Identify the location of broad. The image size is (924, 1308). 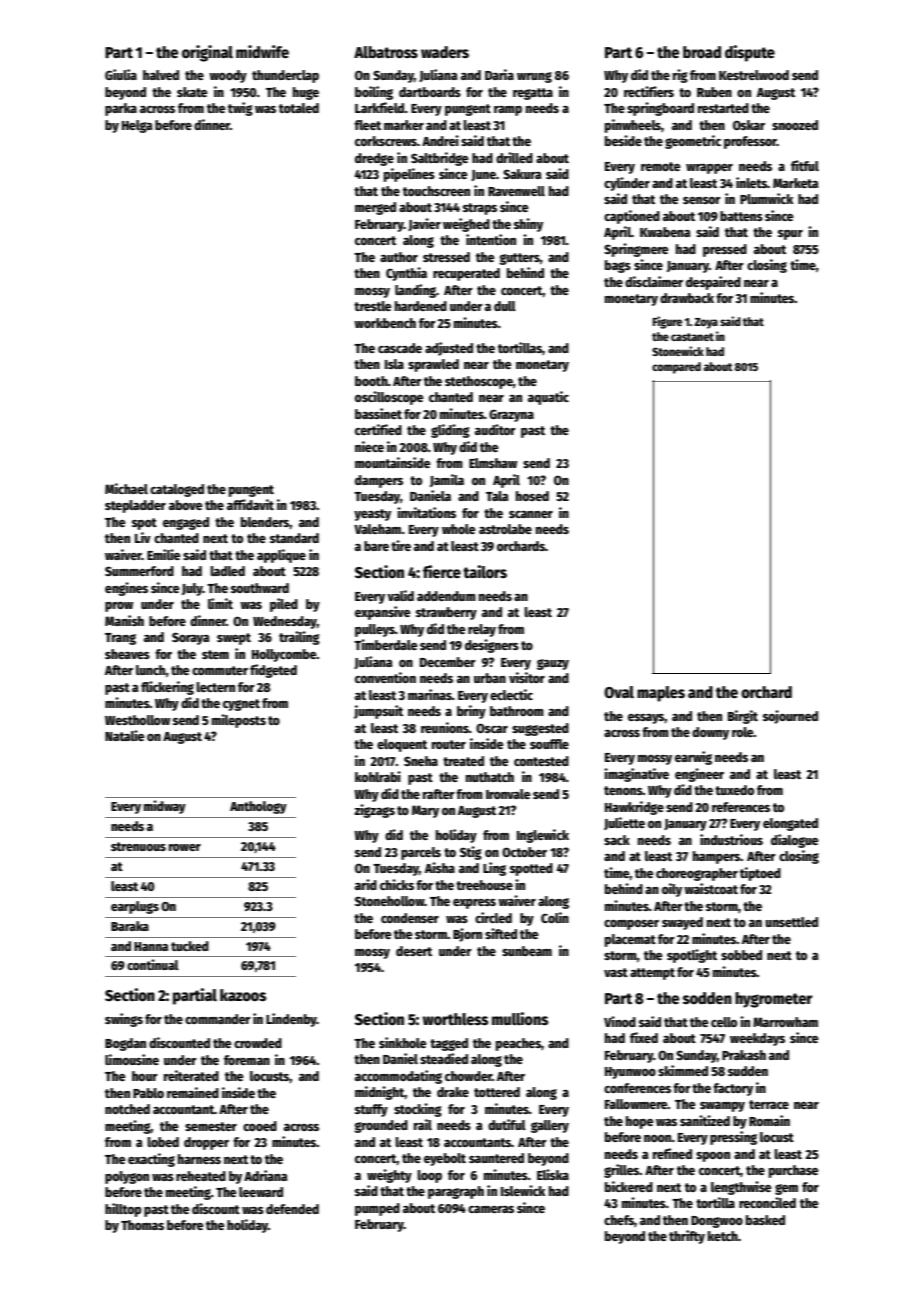
(702, 52).
